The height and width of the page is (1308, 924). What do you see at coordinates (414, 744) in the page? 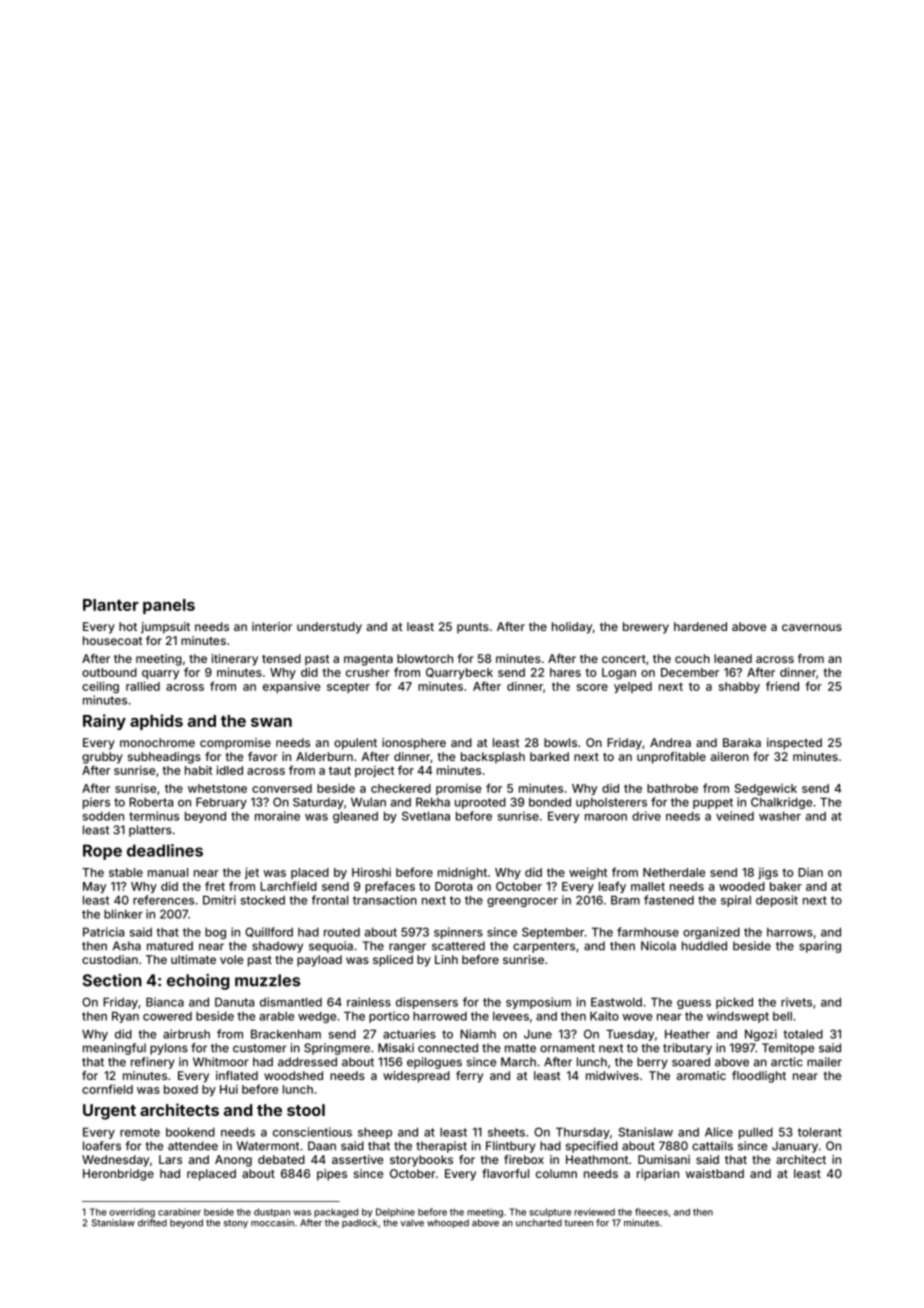
I see `ionosphere` at bounding box center [414, 744].
